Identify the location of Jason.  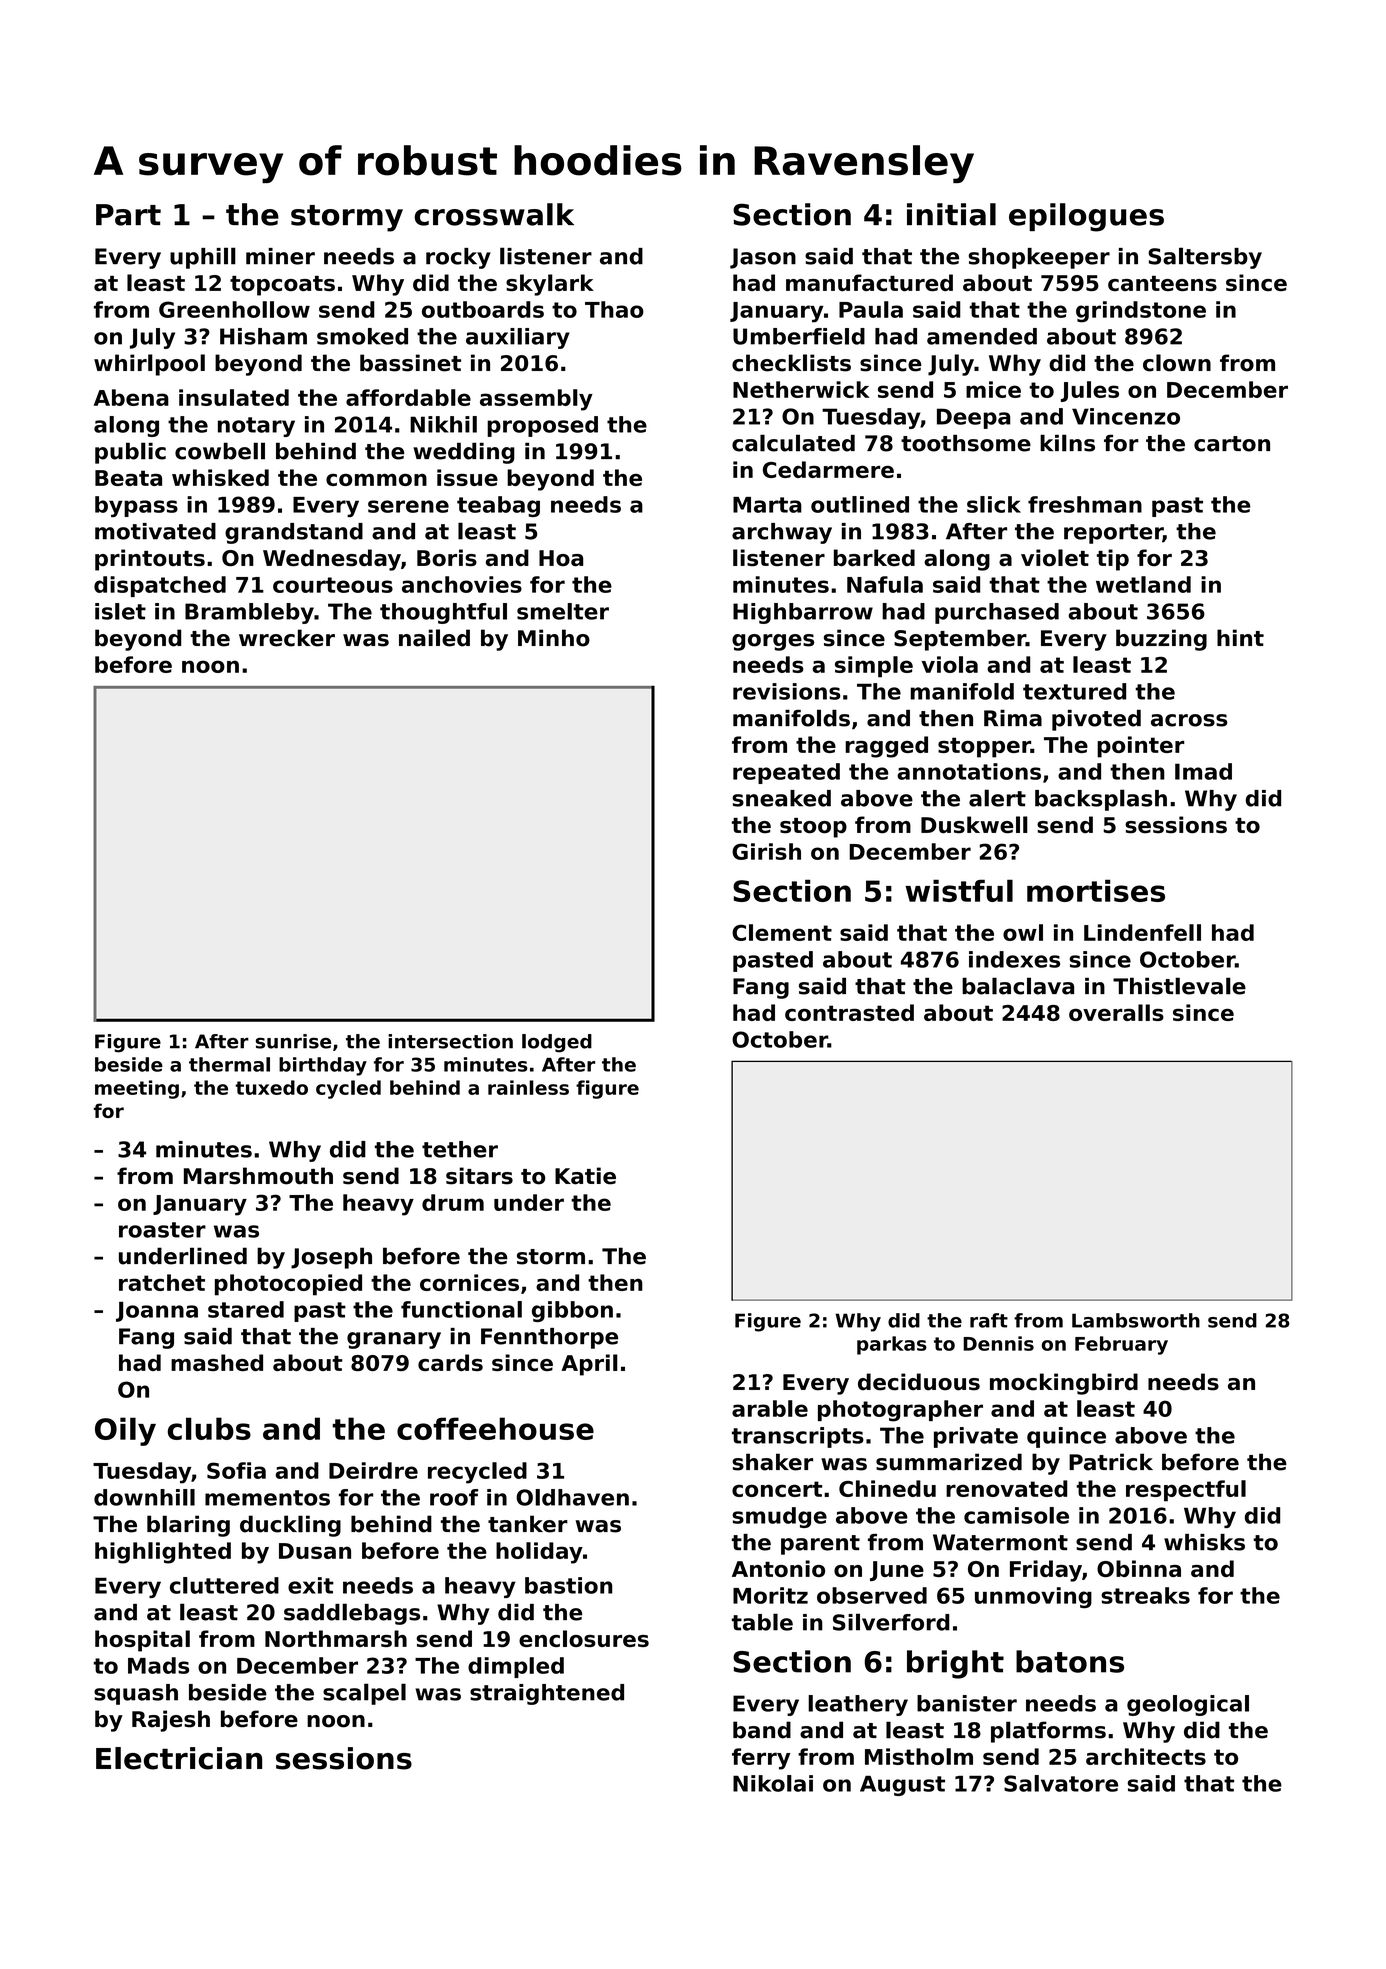
(763, 258).
